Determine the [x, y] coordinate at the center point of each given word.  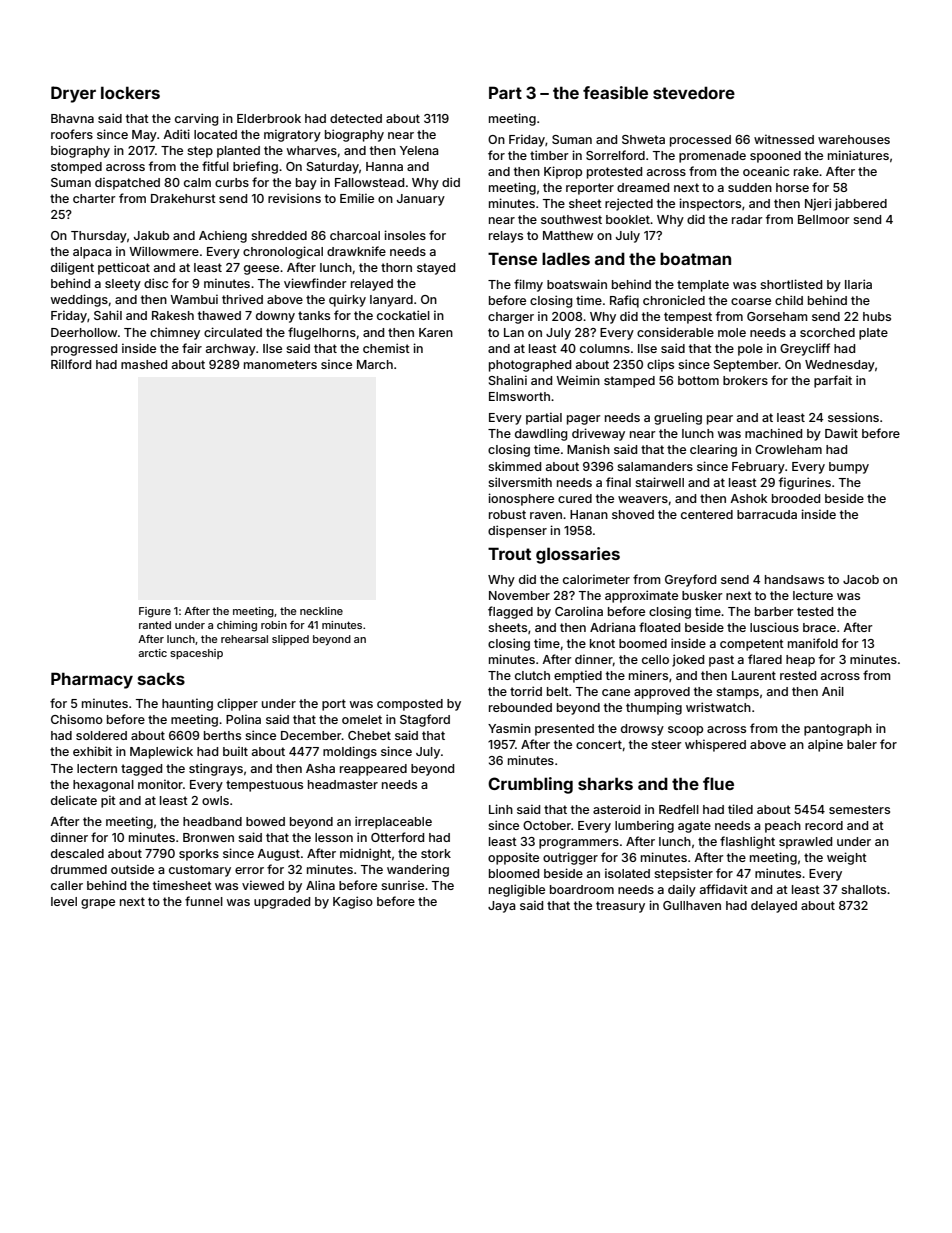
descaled [77, 853]
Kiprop [563, 172]
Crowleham [788, 449]
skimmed [514, 466]
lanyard [391, 301]
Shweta [643, 139]
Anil [833, 691]
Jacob [861, 579]
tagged [141, 770]
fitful [215, 166]
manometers [280, 364]
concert [599, 744]
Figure [155, 612]
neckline [321, 611]
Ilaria [858, 284]
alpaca [92, 253]
